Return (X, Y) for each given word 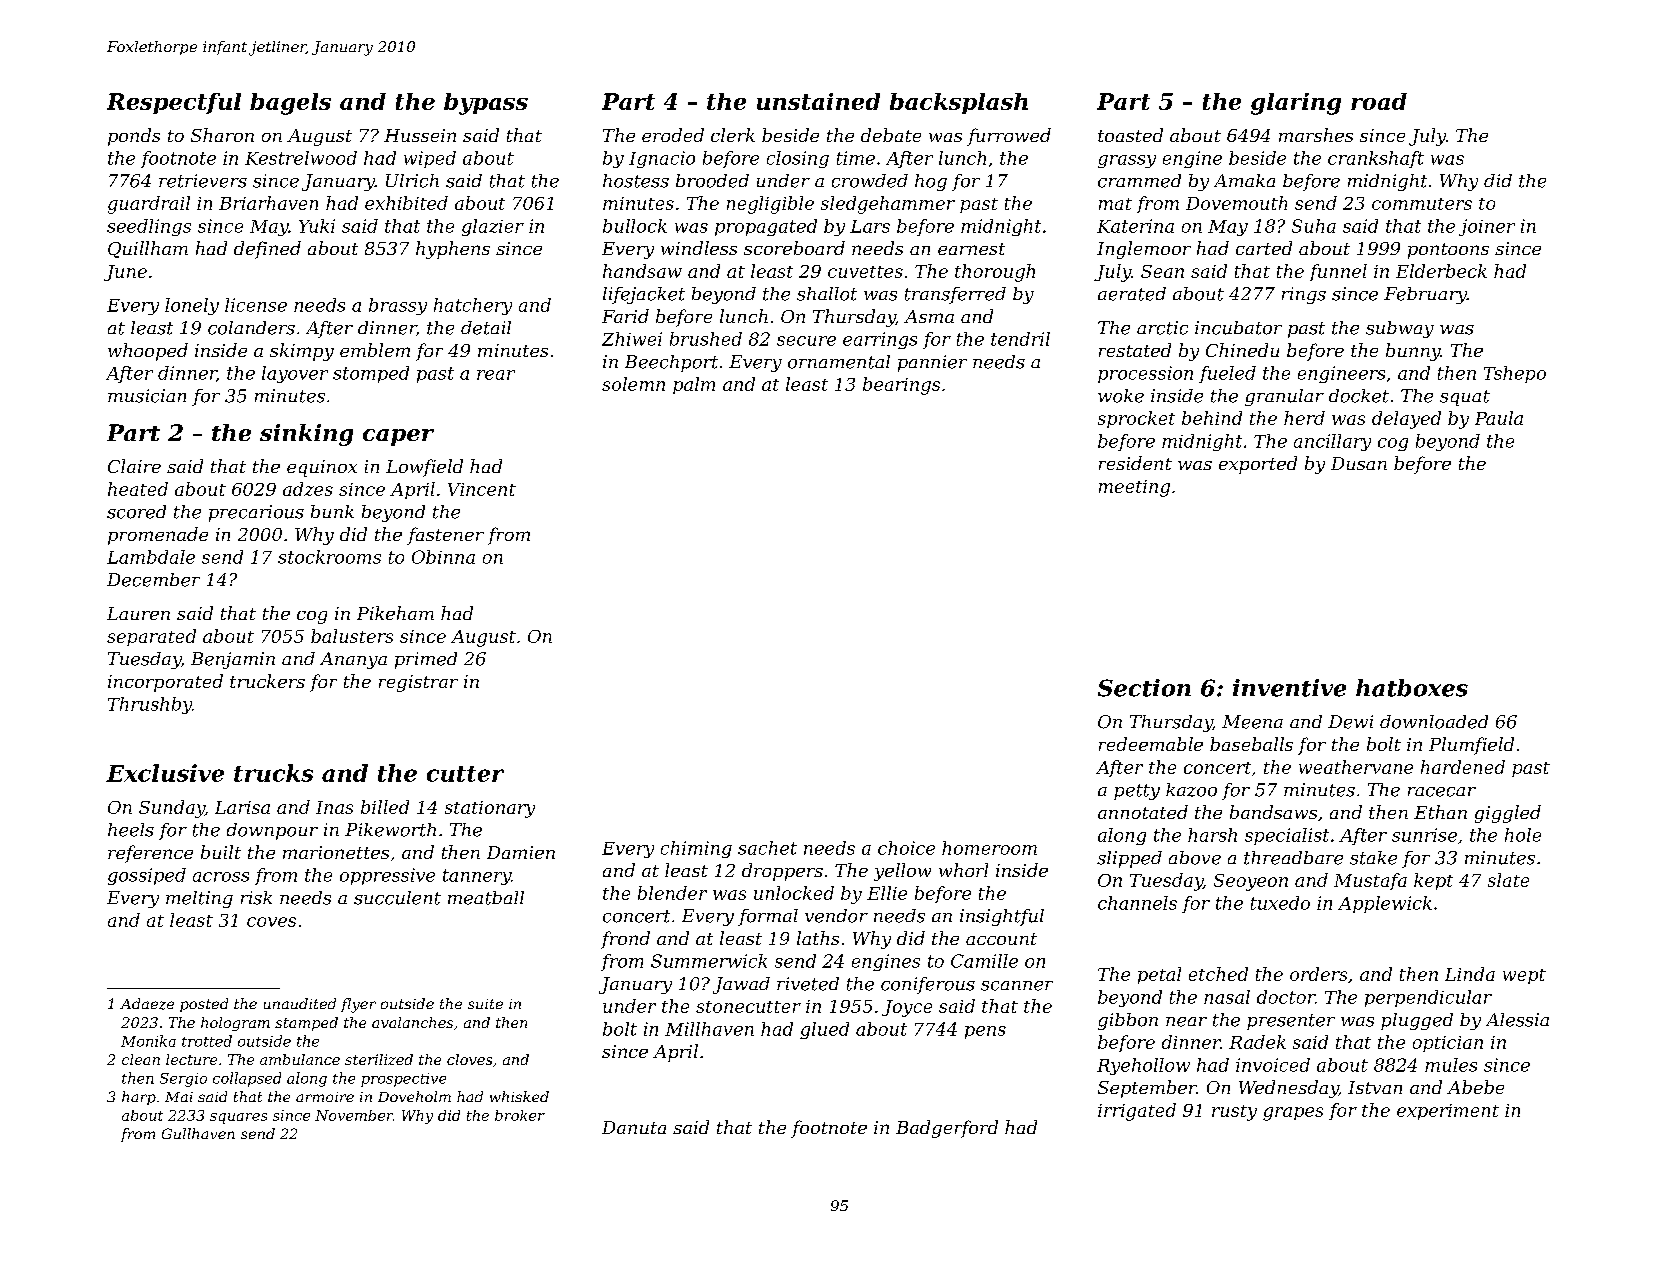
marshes (1316, 135)
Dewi (1350, 722)
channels (1137, 903)
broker (520, 1115)
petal (1159, 975)
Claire (134, 466)
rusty (1234, 1113)
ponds (134, 137)
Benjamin (233, 660)
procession (1145, 374)
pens (985, 1032)
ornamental (839, 362)
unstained (818, 101)
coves (271, 922)
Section (1144, 688)
